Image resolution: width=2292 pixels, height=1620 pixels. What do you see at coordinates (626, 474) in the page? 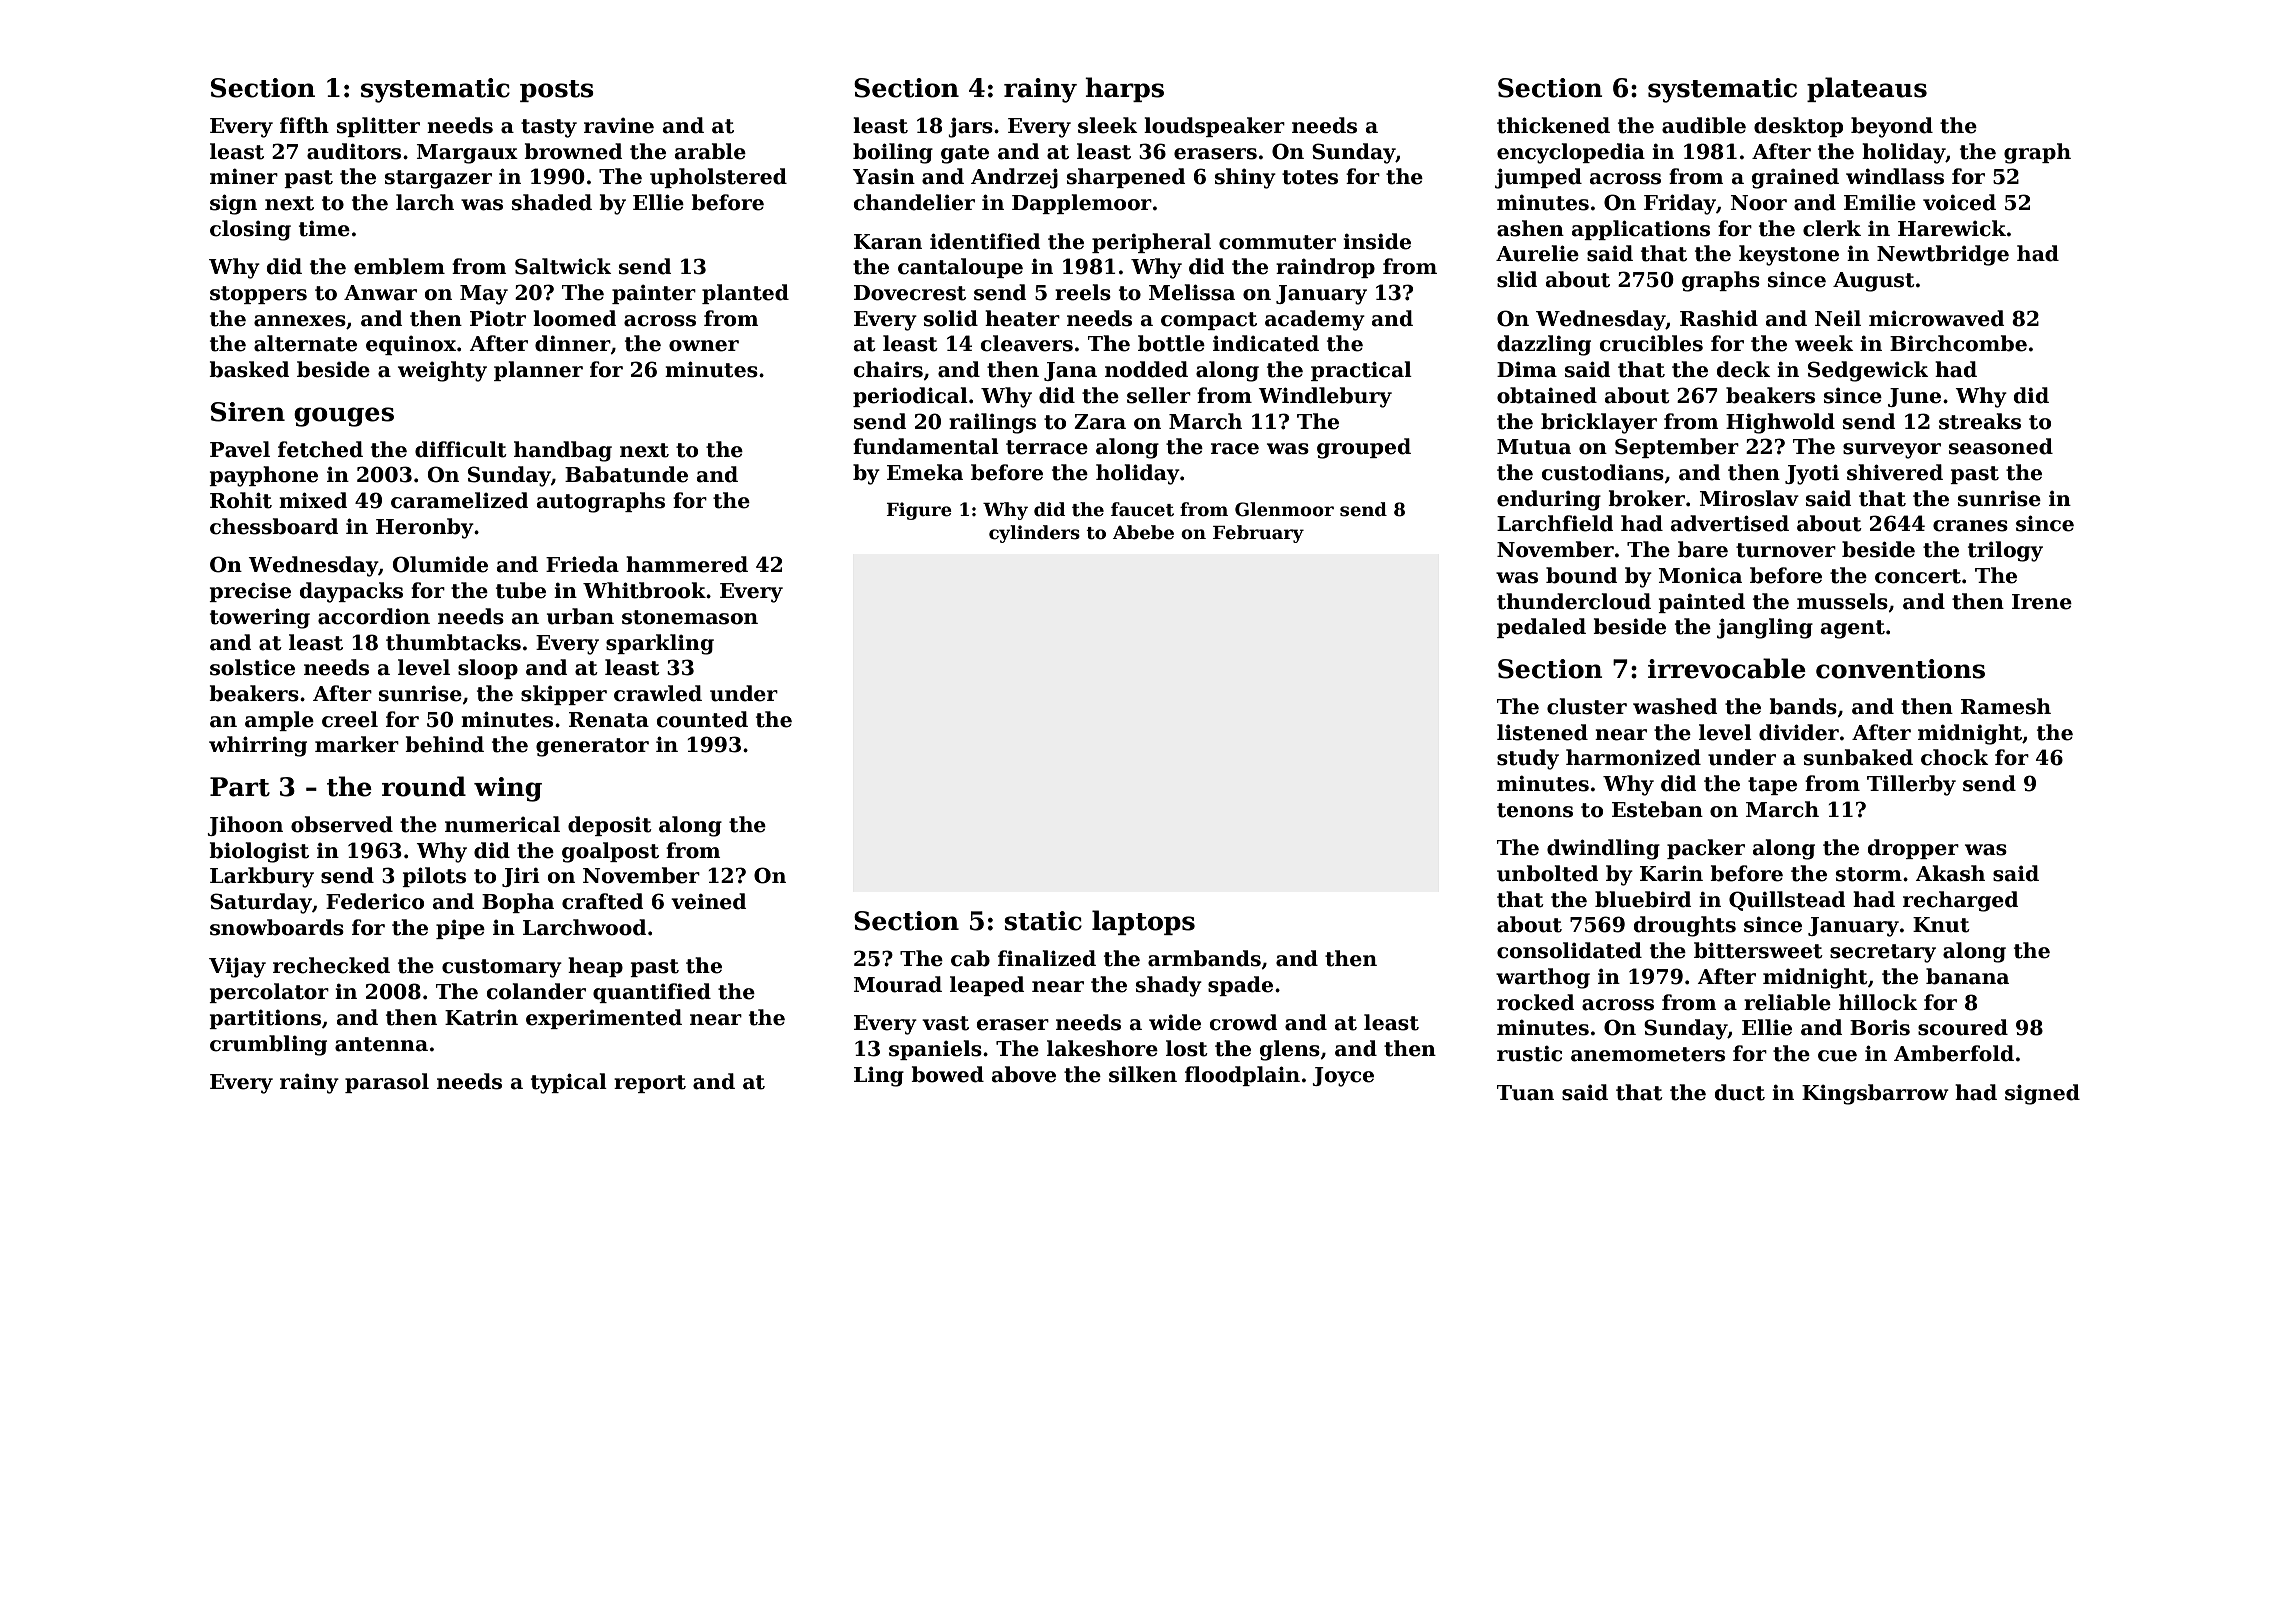
I see `Babatunde` at bounding box center [626, 474].
